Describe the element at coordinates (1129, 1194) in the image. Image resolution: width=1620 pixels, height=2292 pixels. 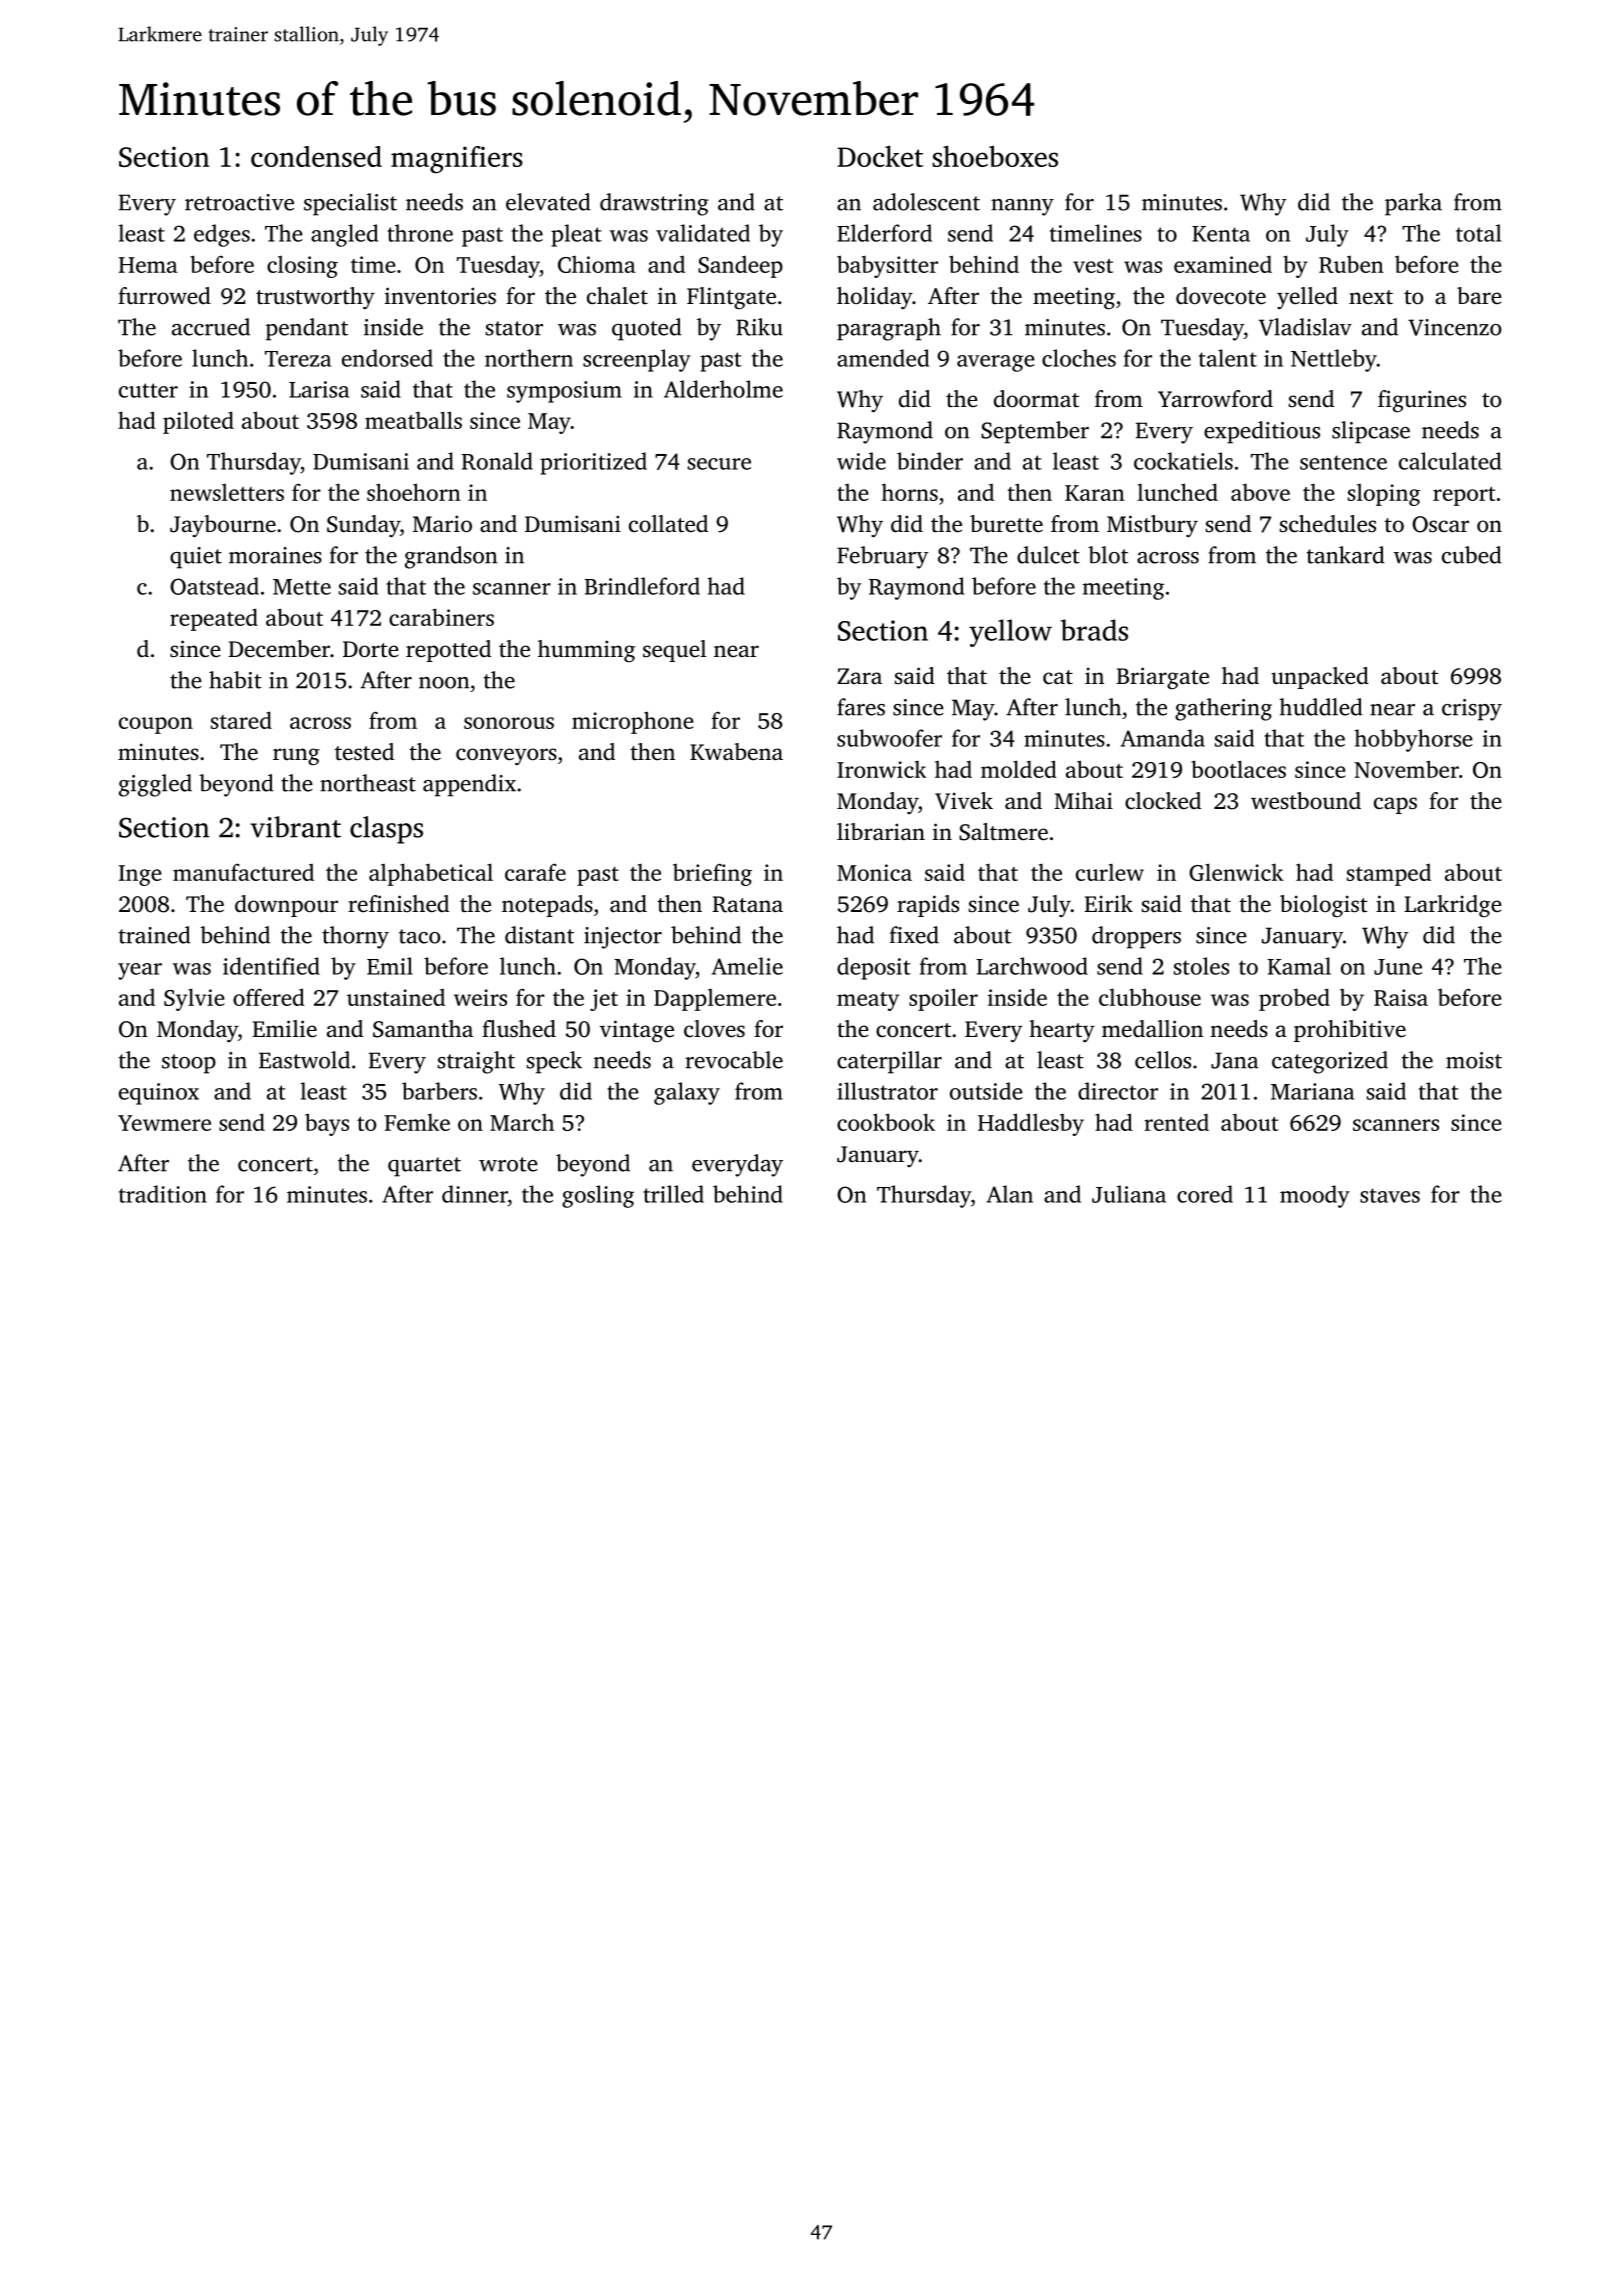
I see `Juliana` at that location.
